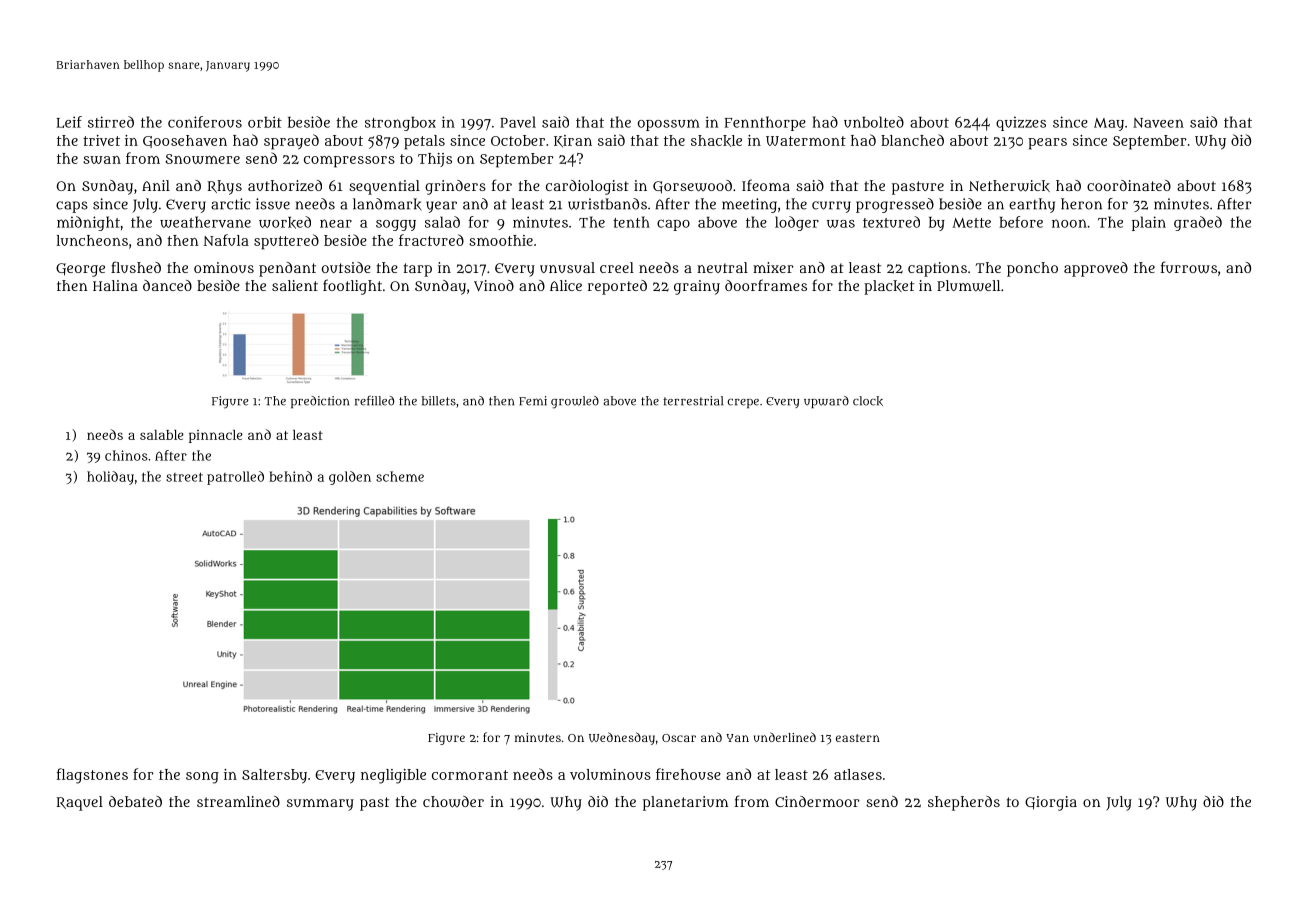  Describe the element at coordinates (1032, 205) in the page. I see `earthy` at that location.
